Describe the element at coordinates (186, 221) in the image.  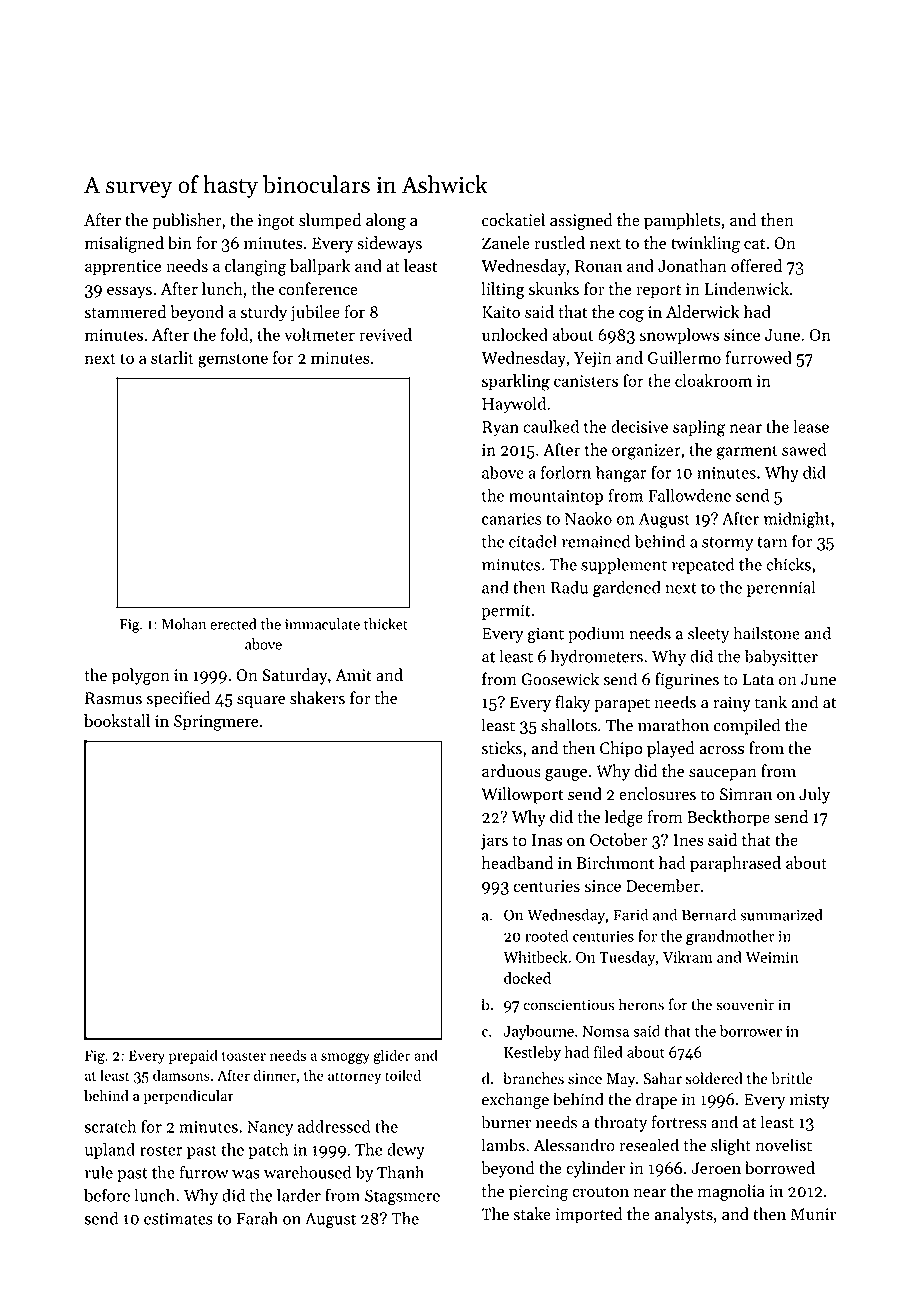
I see `publisher` at that location.
